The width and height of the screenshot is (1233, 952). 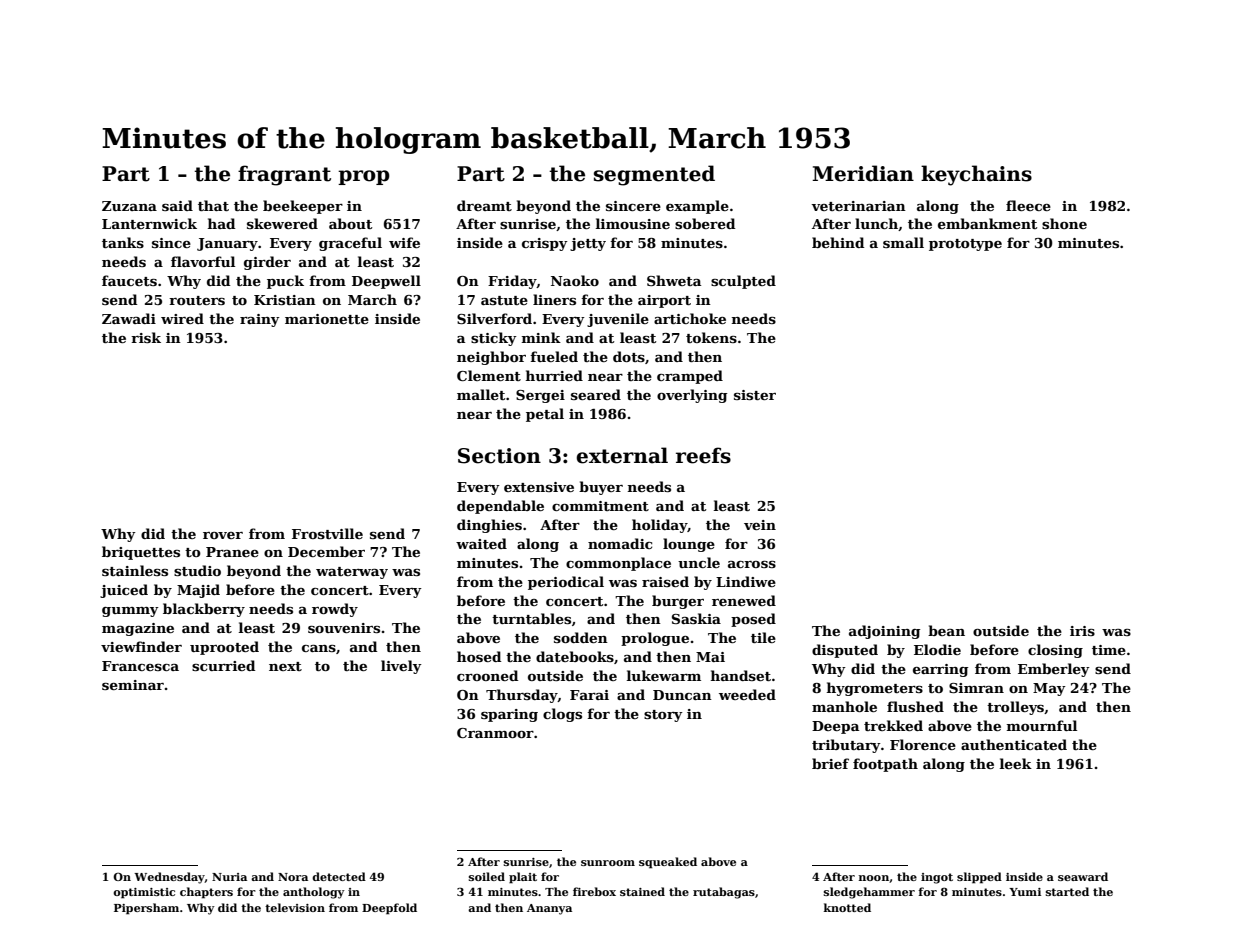 I want to click on waited, so click(x=481, y=543).
